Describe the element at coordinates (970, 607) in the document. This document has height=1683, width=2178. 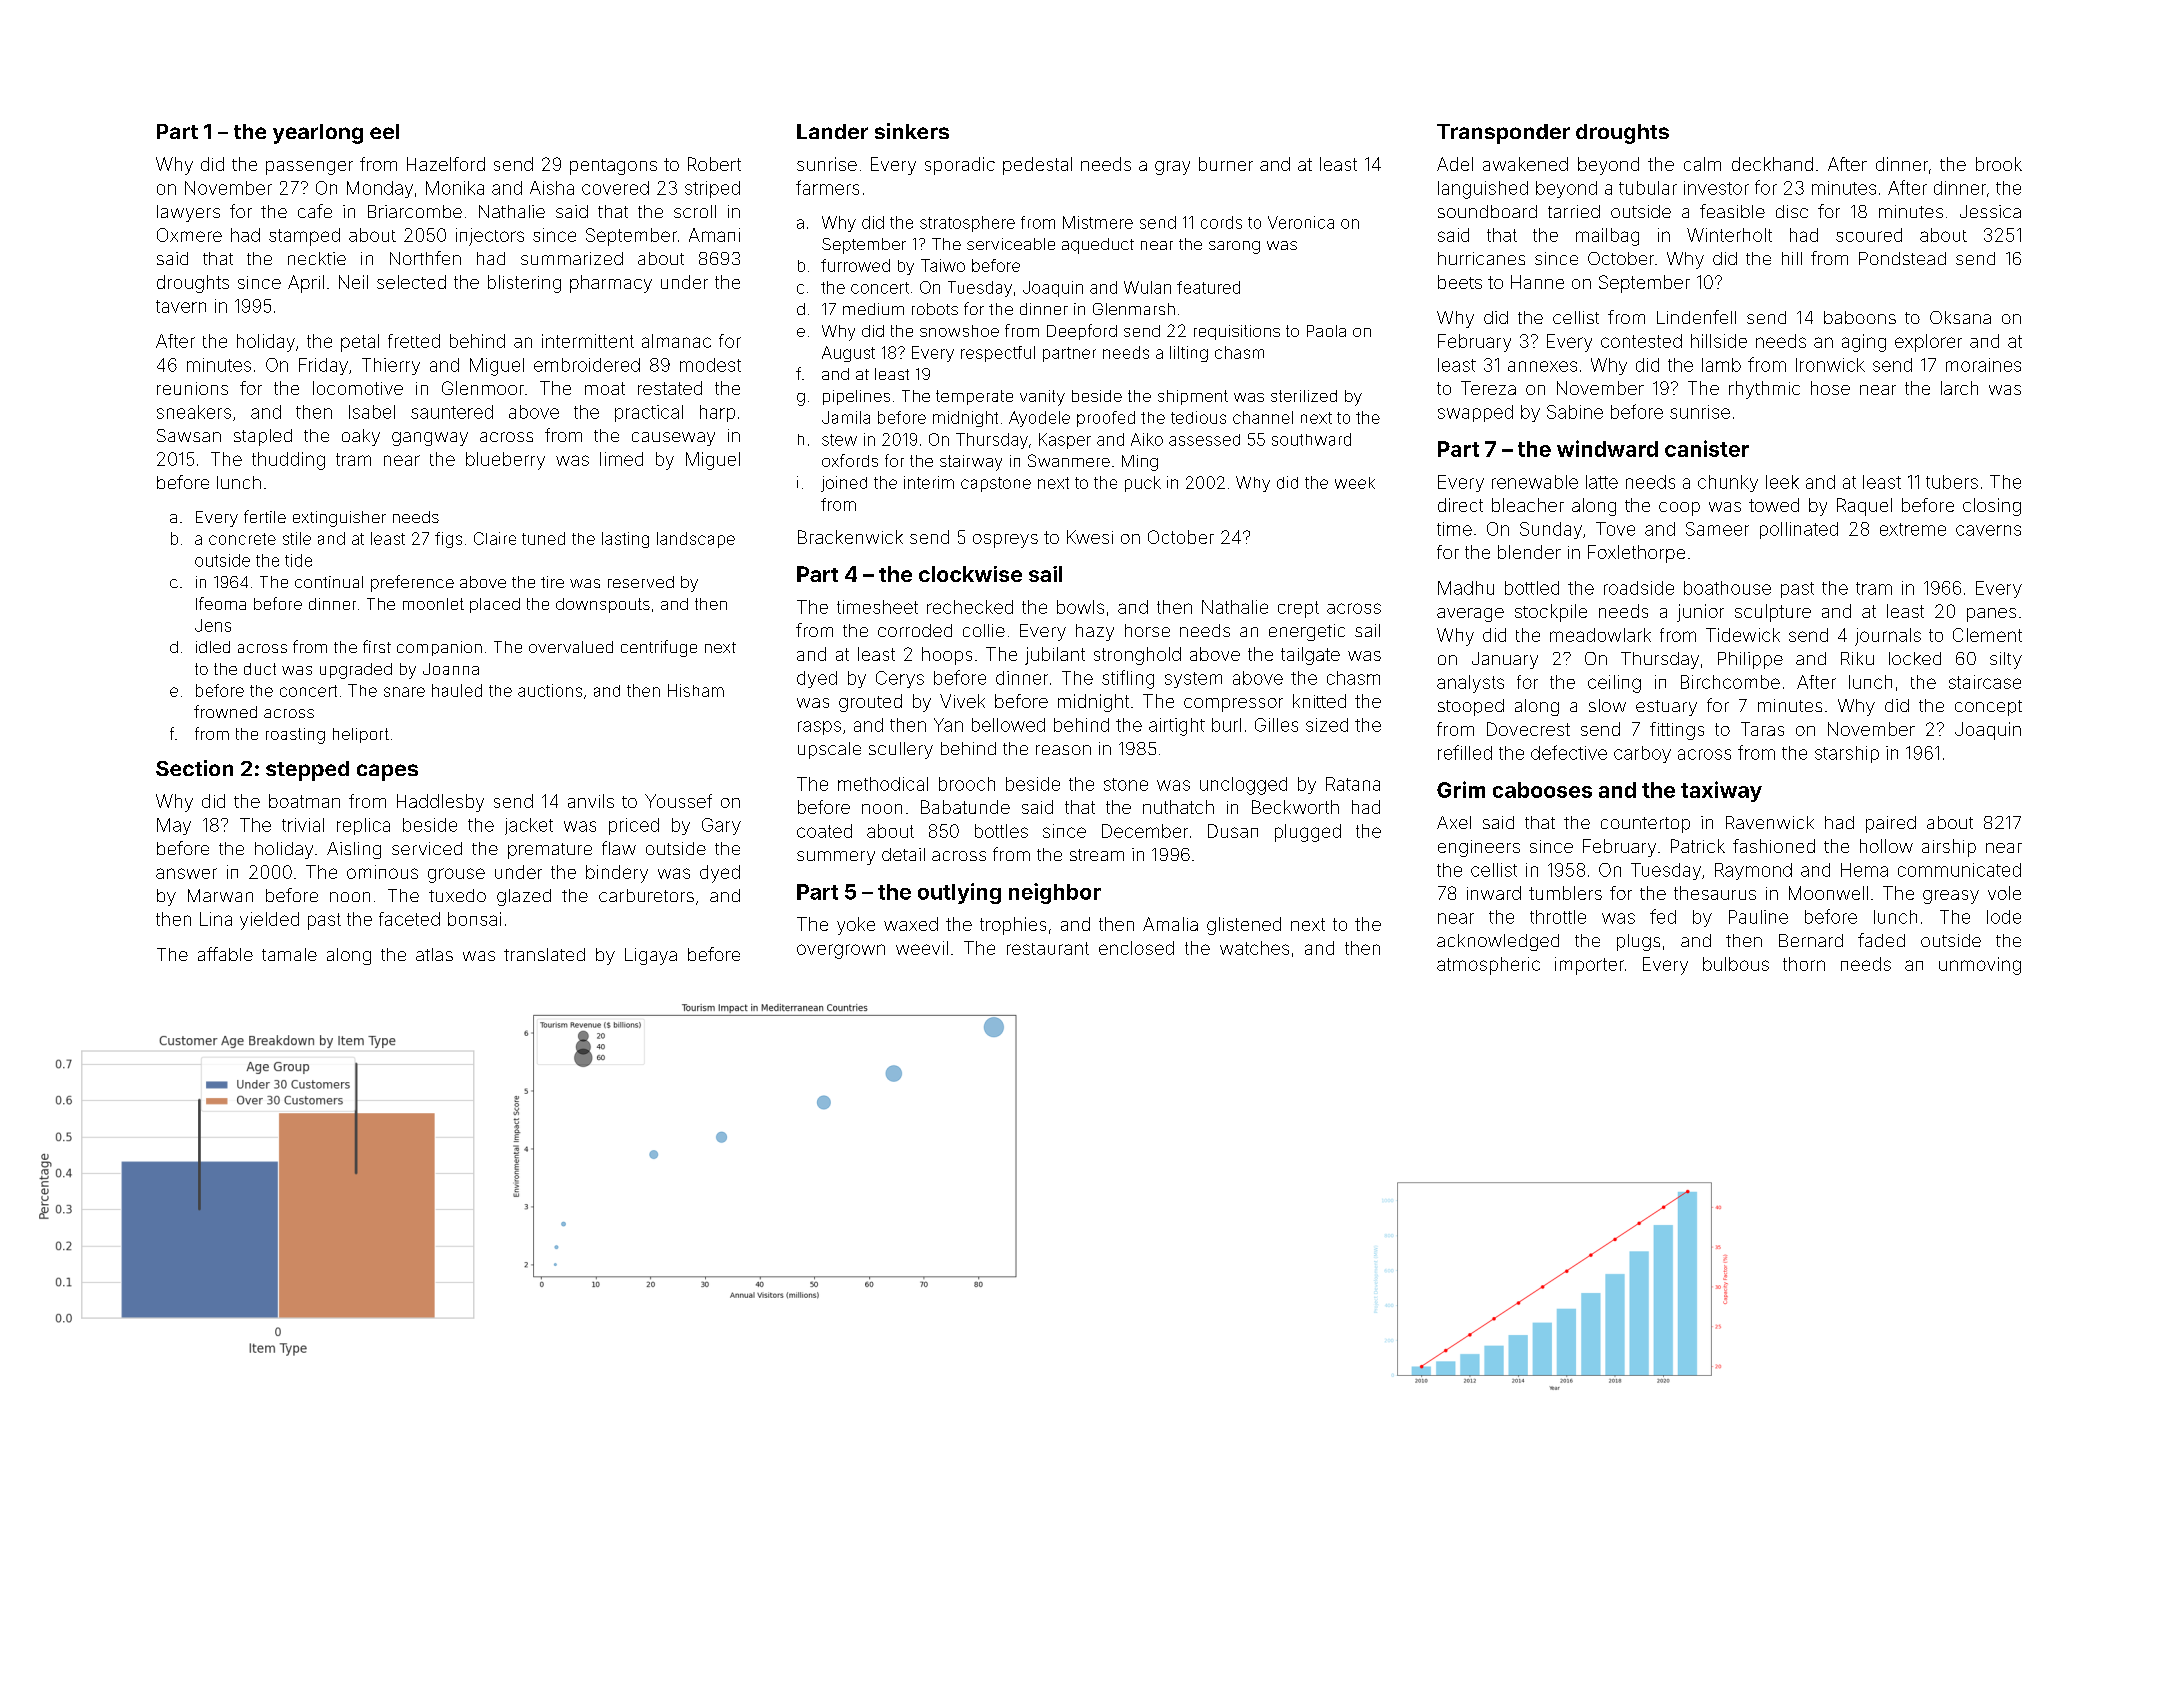
I see `rechecked` at that location.
